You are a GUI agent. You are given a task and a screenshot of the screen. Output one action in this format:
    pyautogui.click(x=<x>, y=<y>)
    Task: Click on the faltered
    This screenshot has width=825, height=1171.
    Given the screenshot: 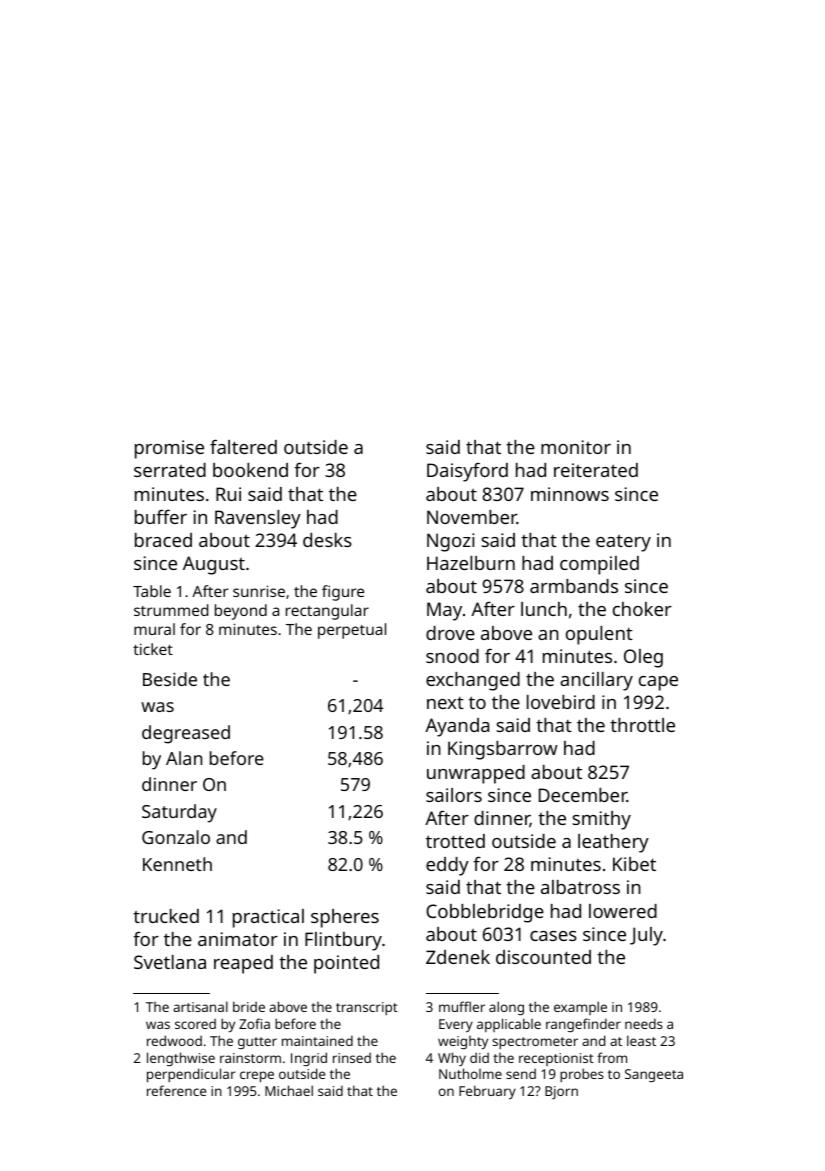 What is the action you would take?
    pyautogui.click(x=243, y=446)
